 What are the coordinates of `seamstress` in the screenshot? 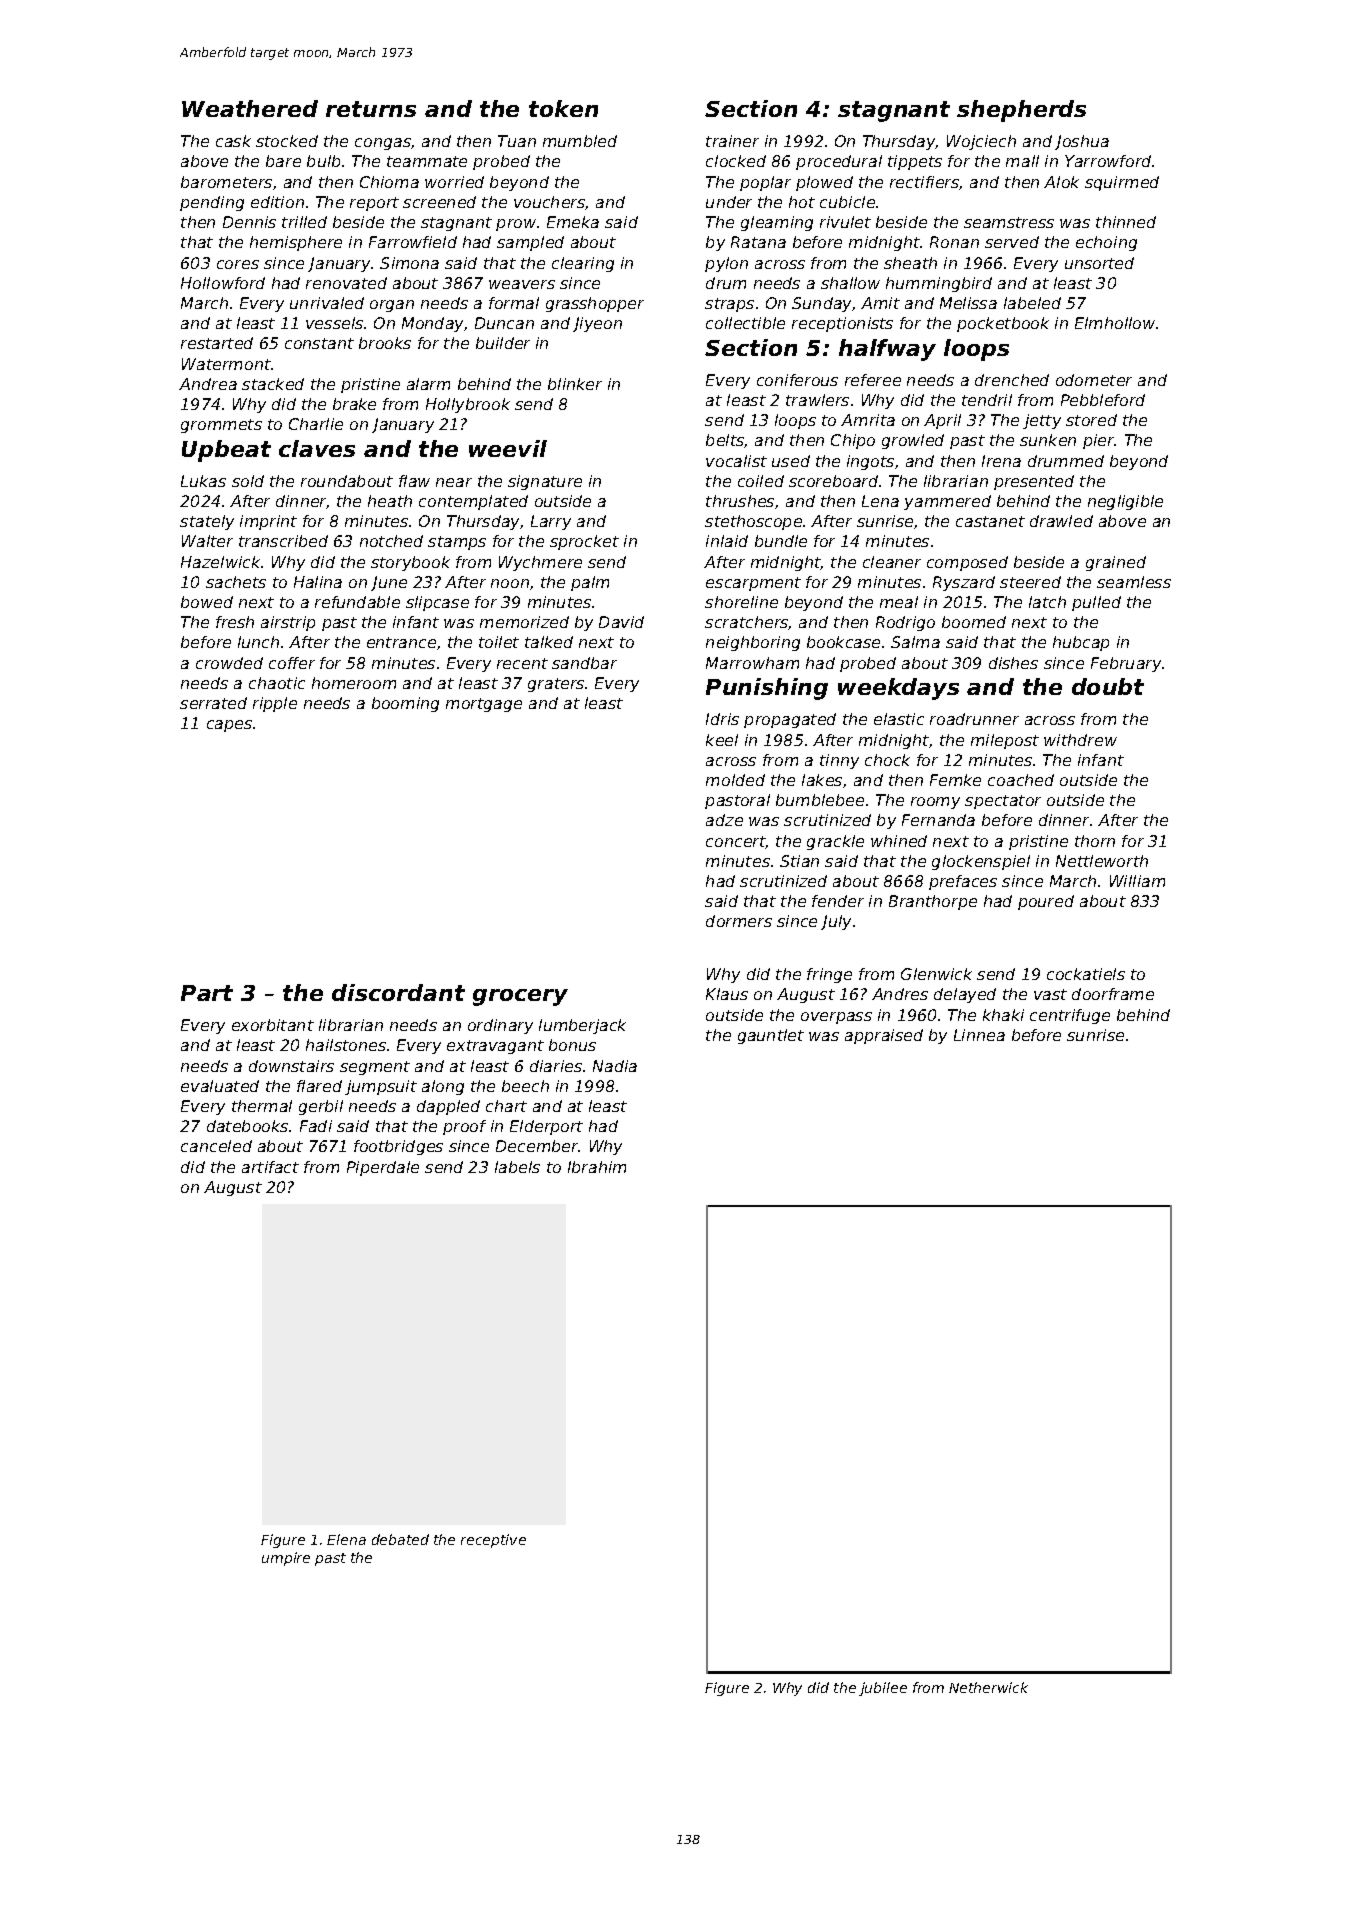 It's located at (1009, 222).
